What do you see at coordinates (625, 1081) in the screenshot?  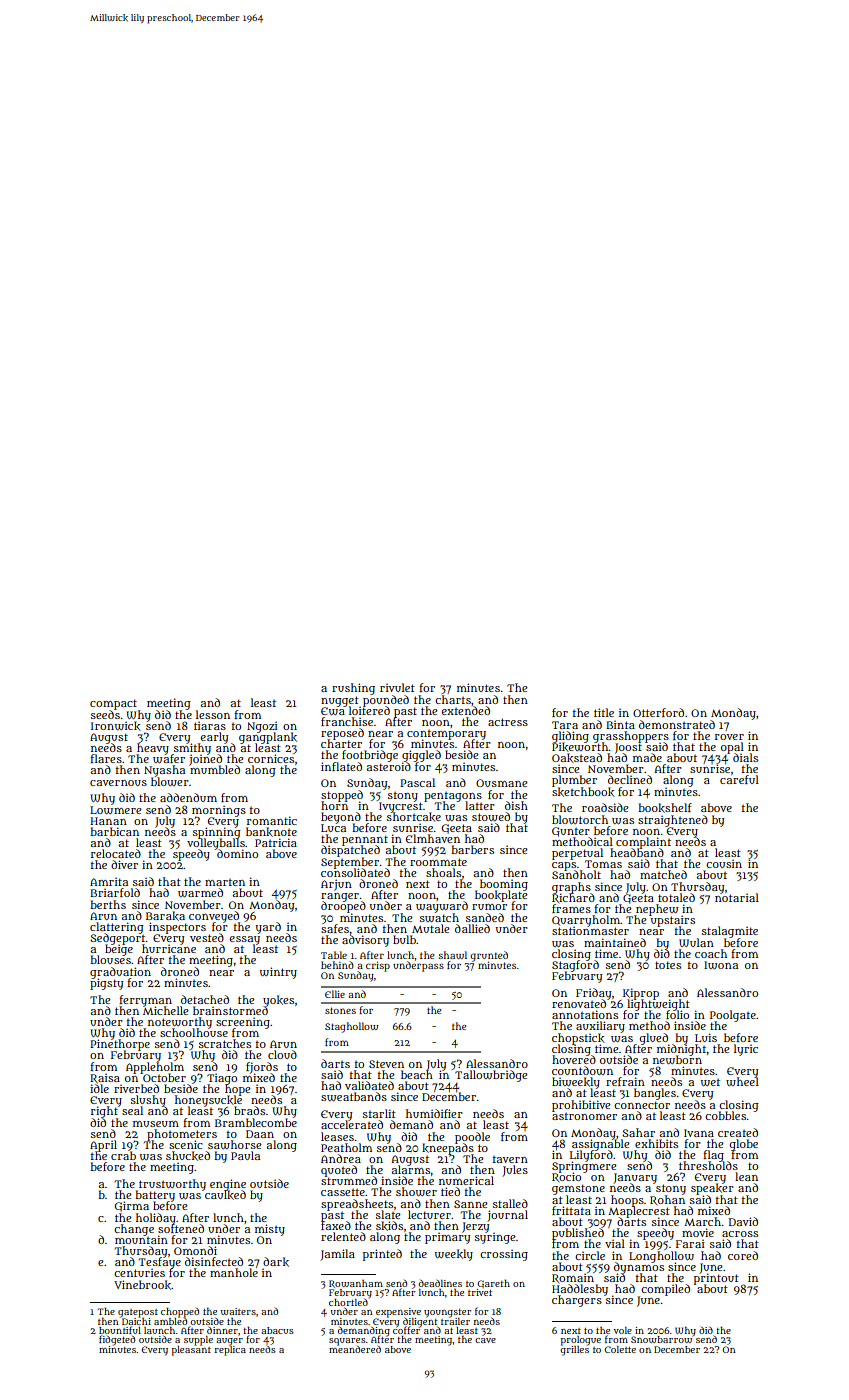 I see `refrain` at bounding box center [625, 1081].
